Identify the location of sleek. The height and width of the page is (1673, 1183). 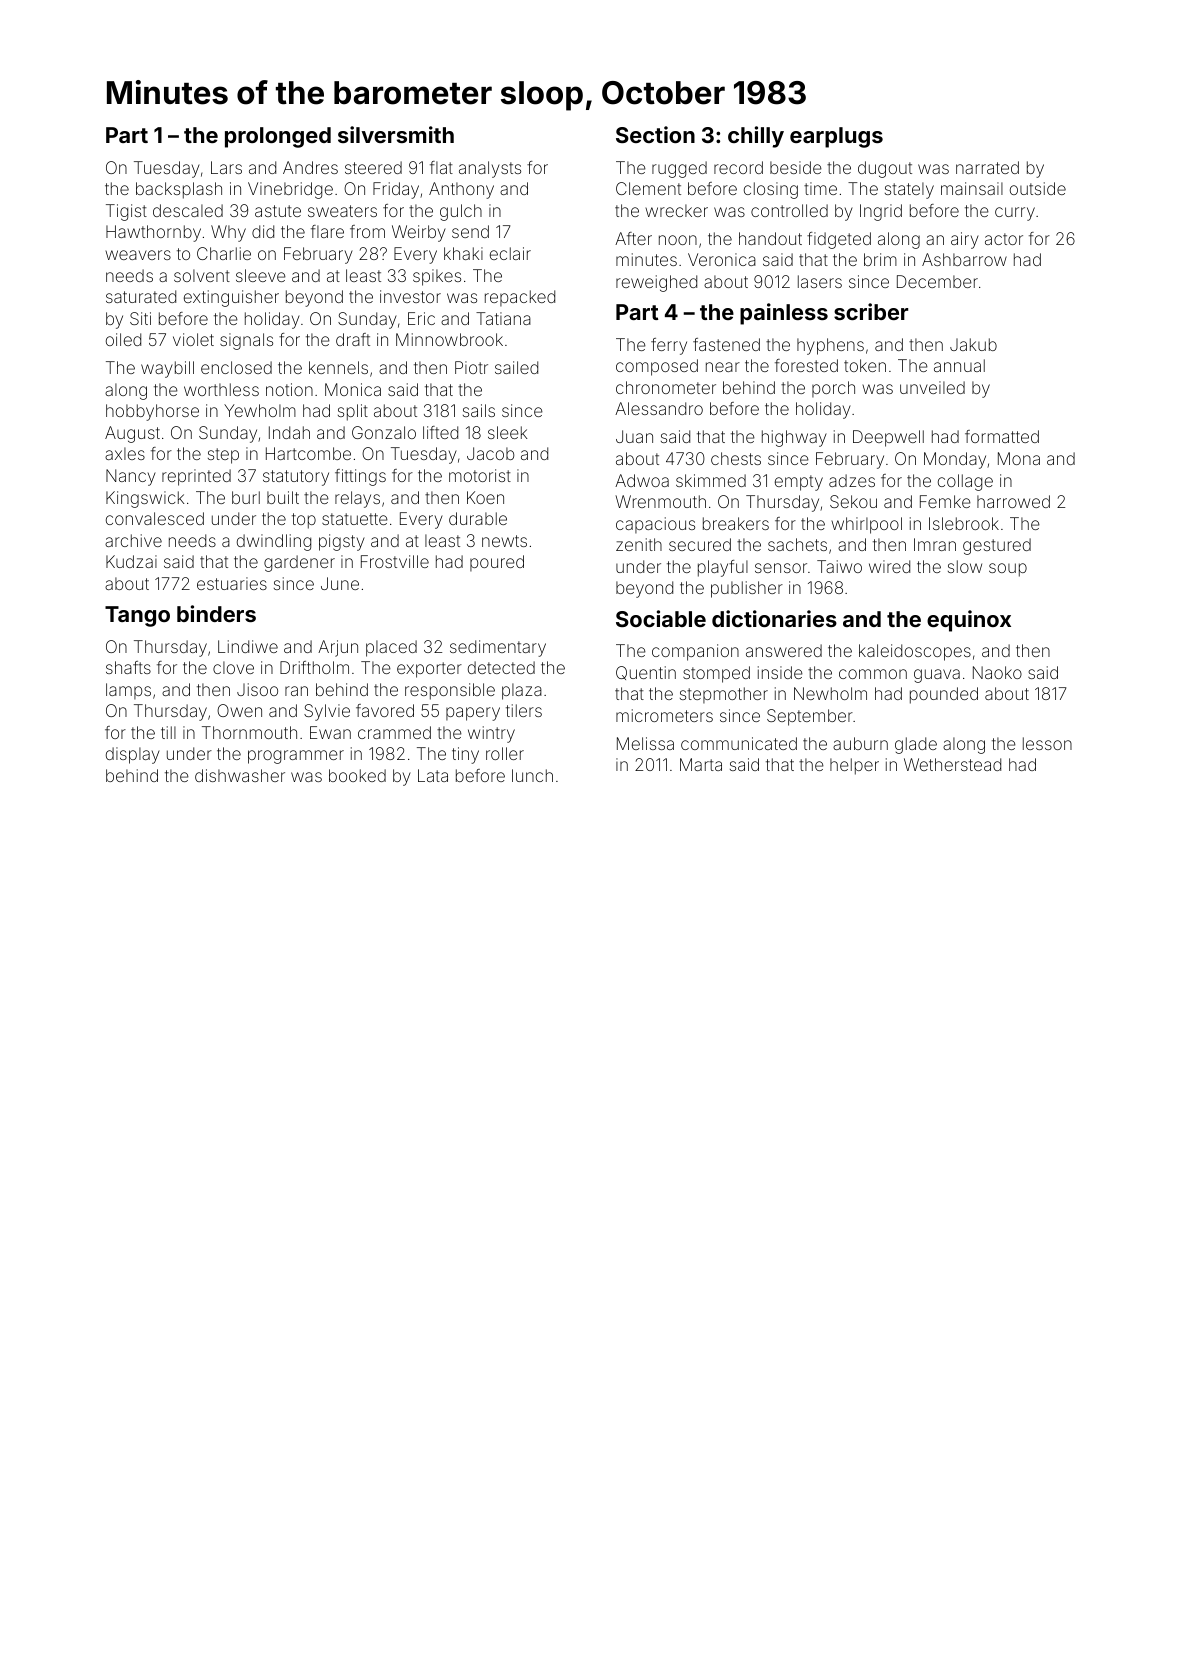
(507, 432).
